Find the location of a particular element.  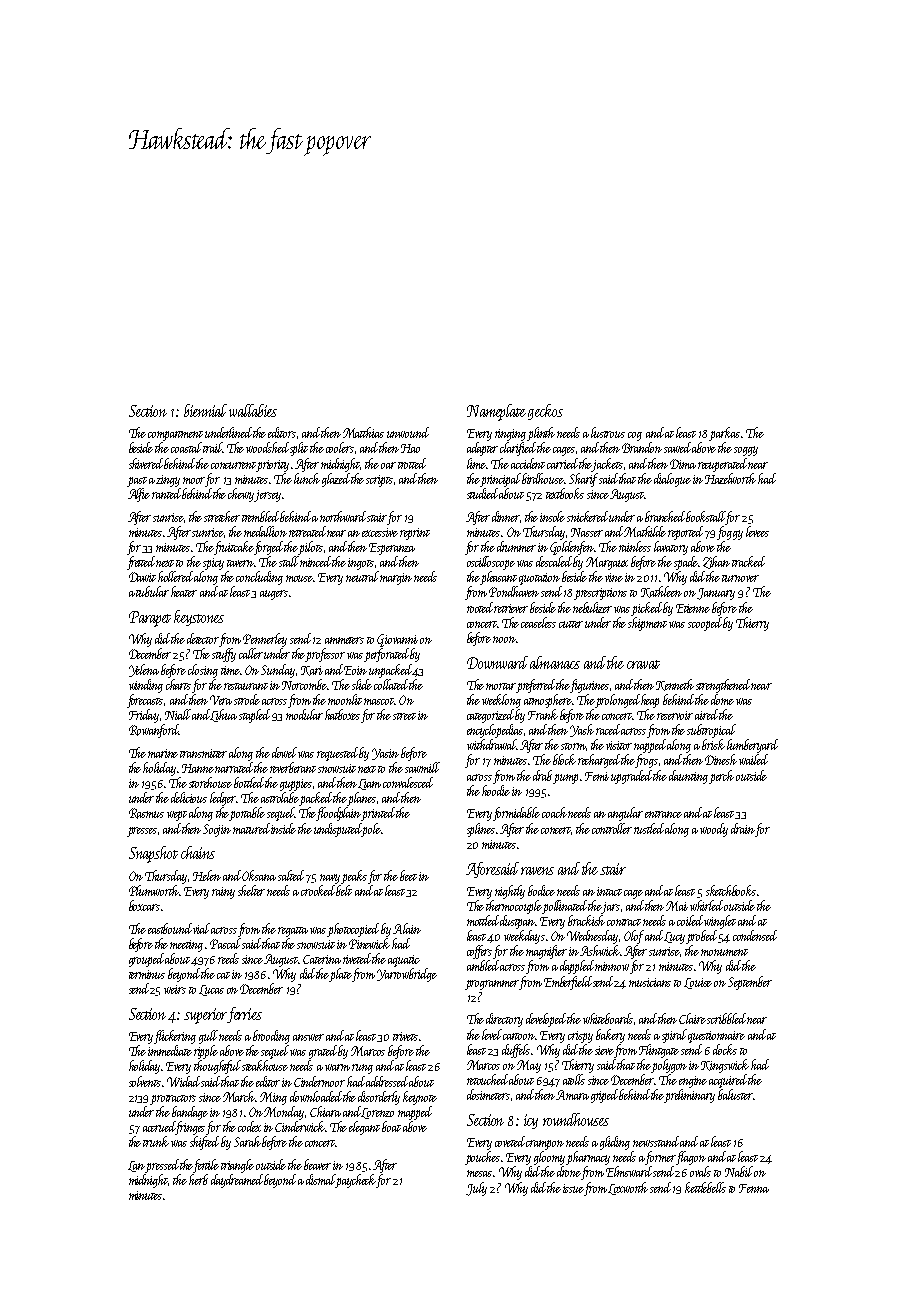

mascot is located at coordinates (379, 701).
